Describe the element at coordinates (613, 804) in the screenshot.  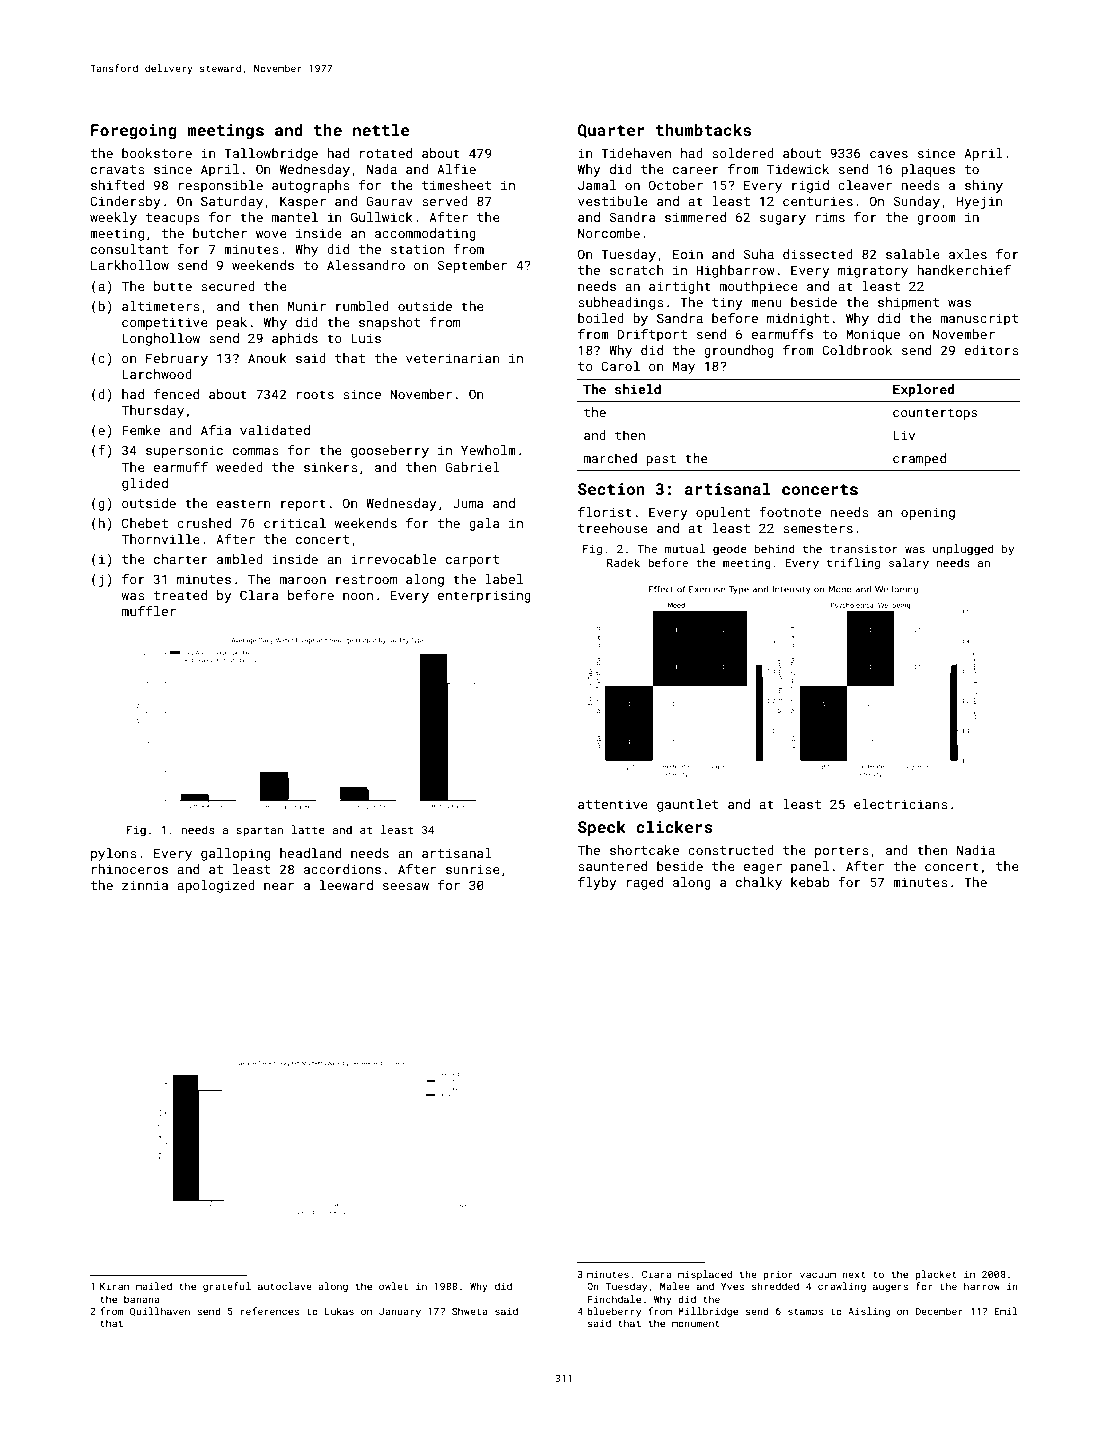
I see `attentive` at that location.
